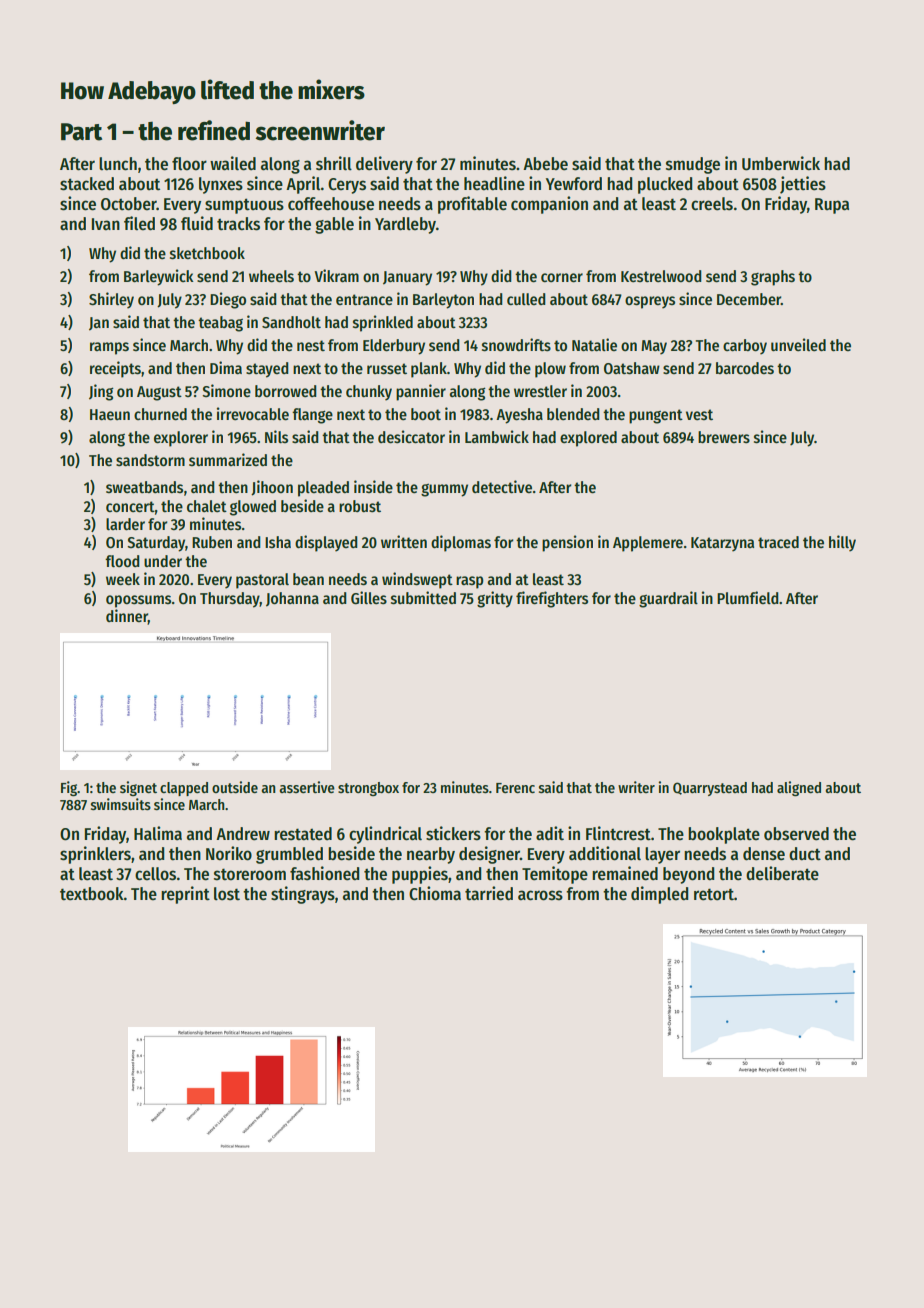  I want to click on Plumfield, so click(748, 597).
